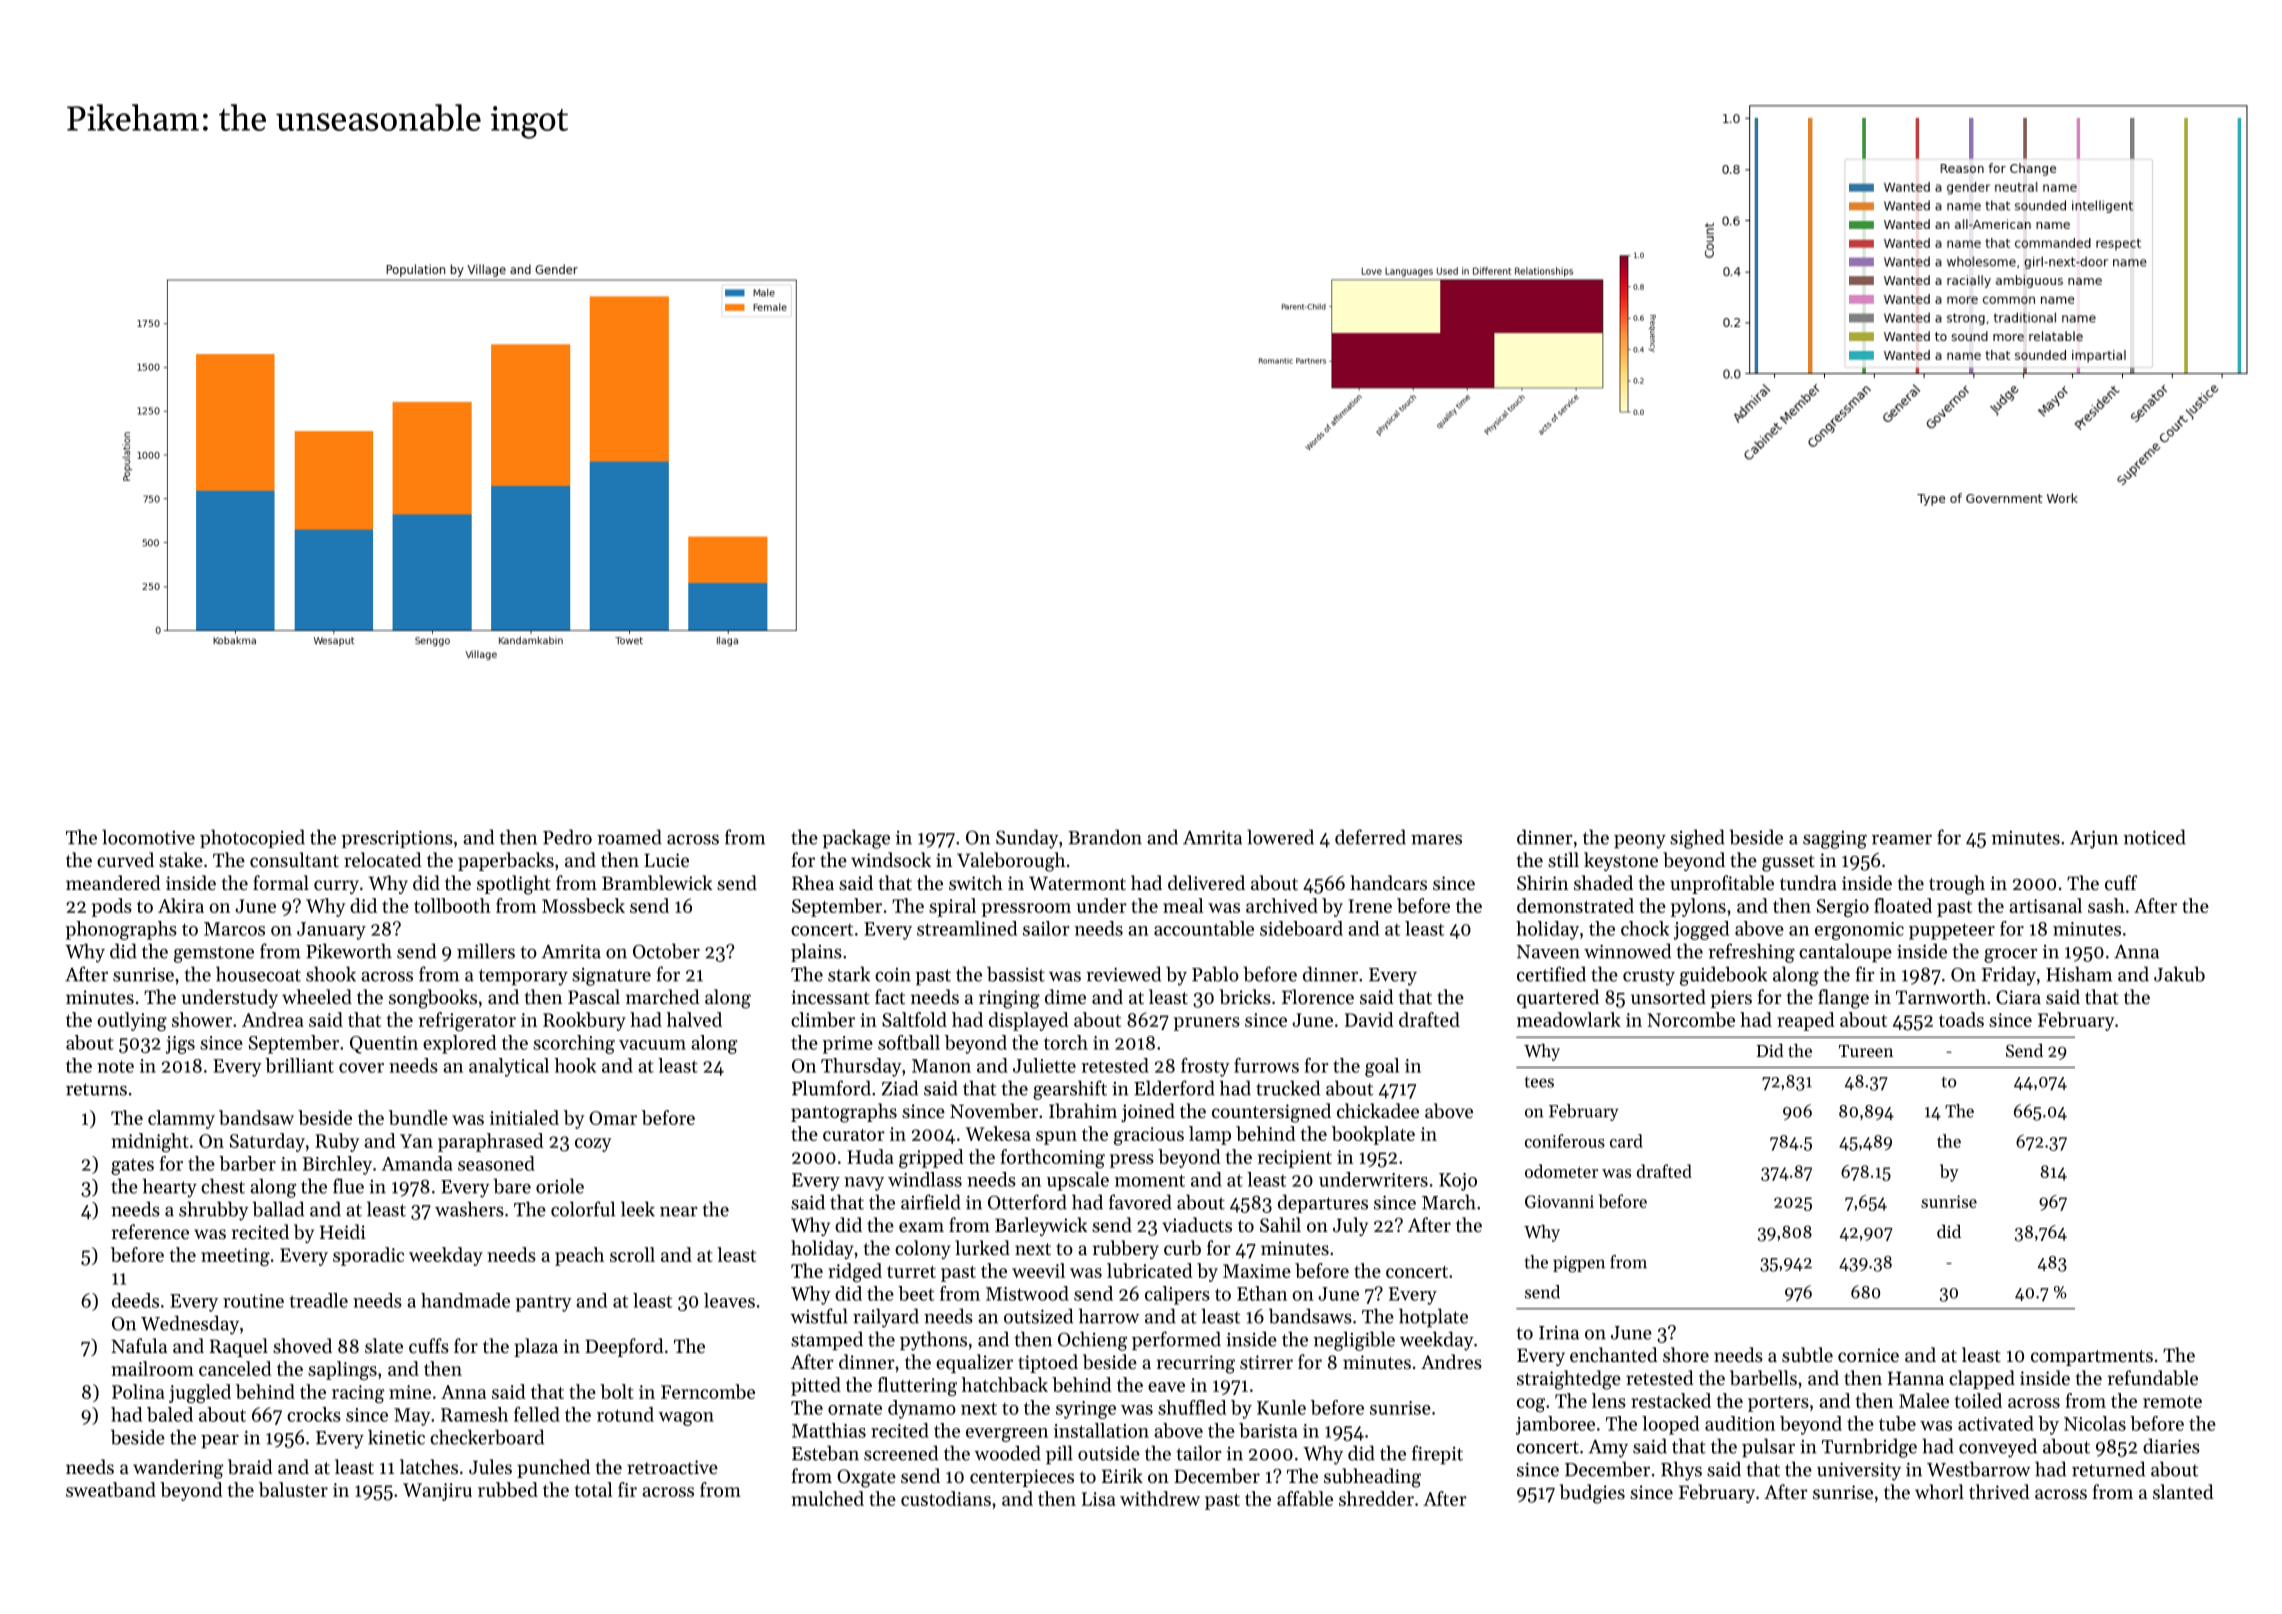 The height and width of the image is (1614, 2282). I want to click on slanted, so click(2183, 1491).
